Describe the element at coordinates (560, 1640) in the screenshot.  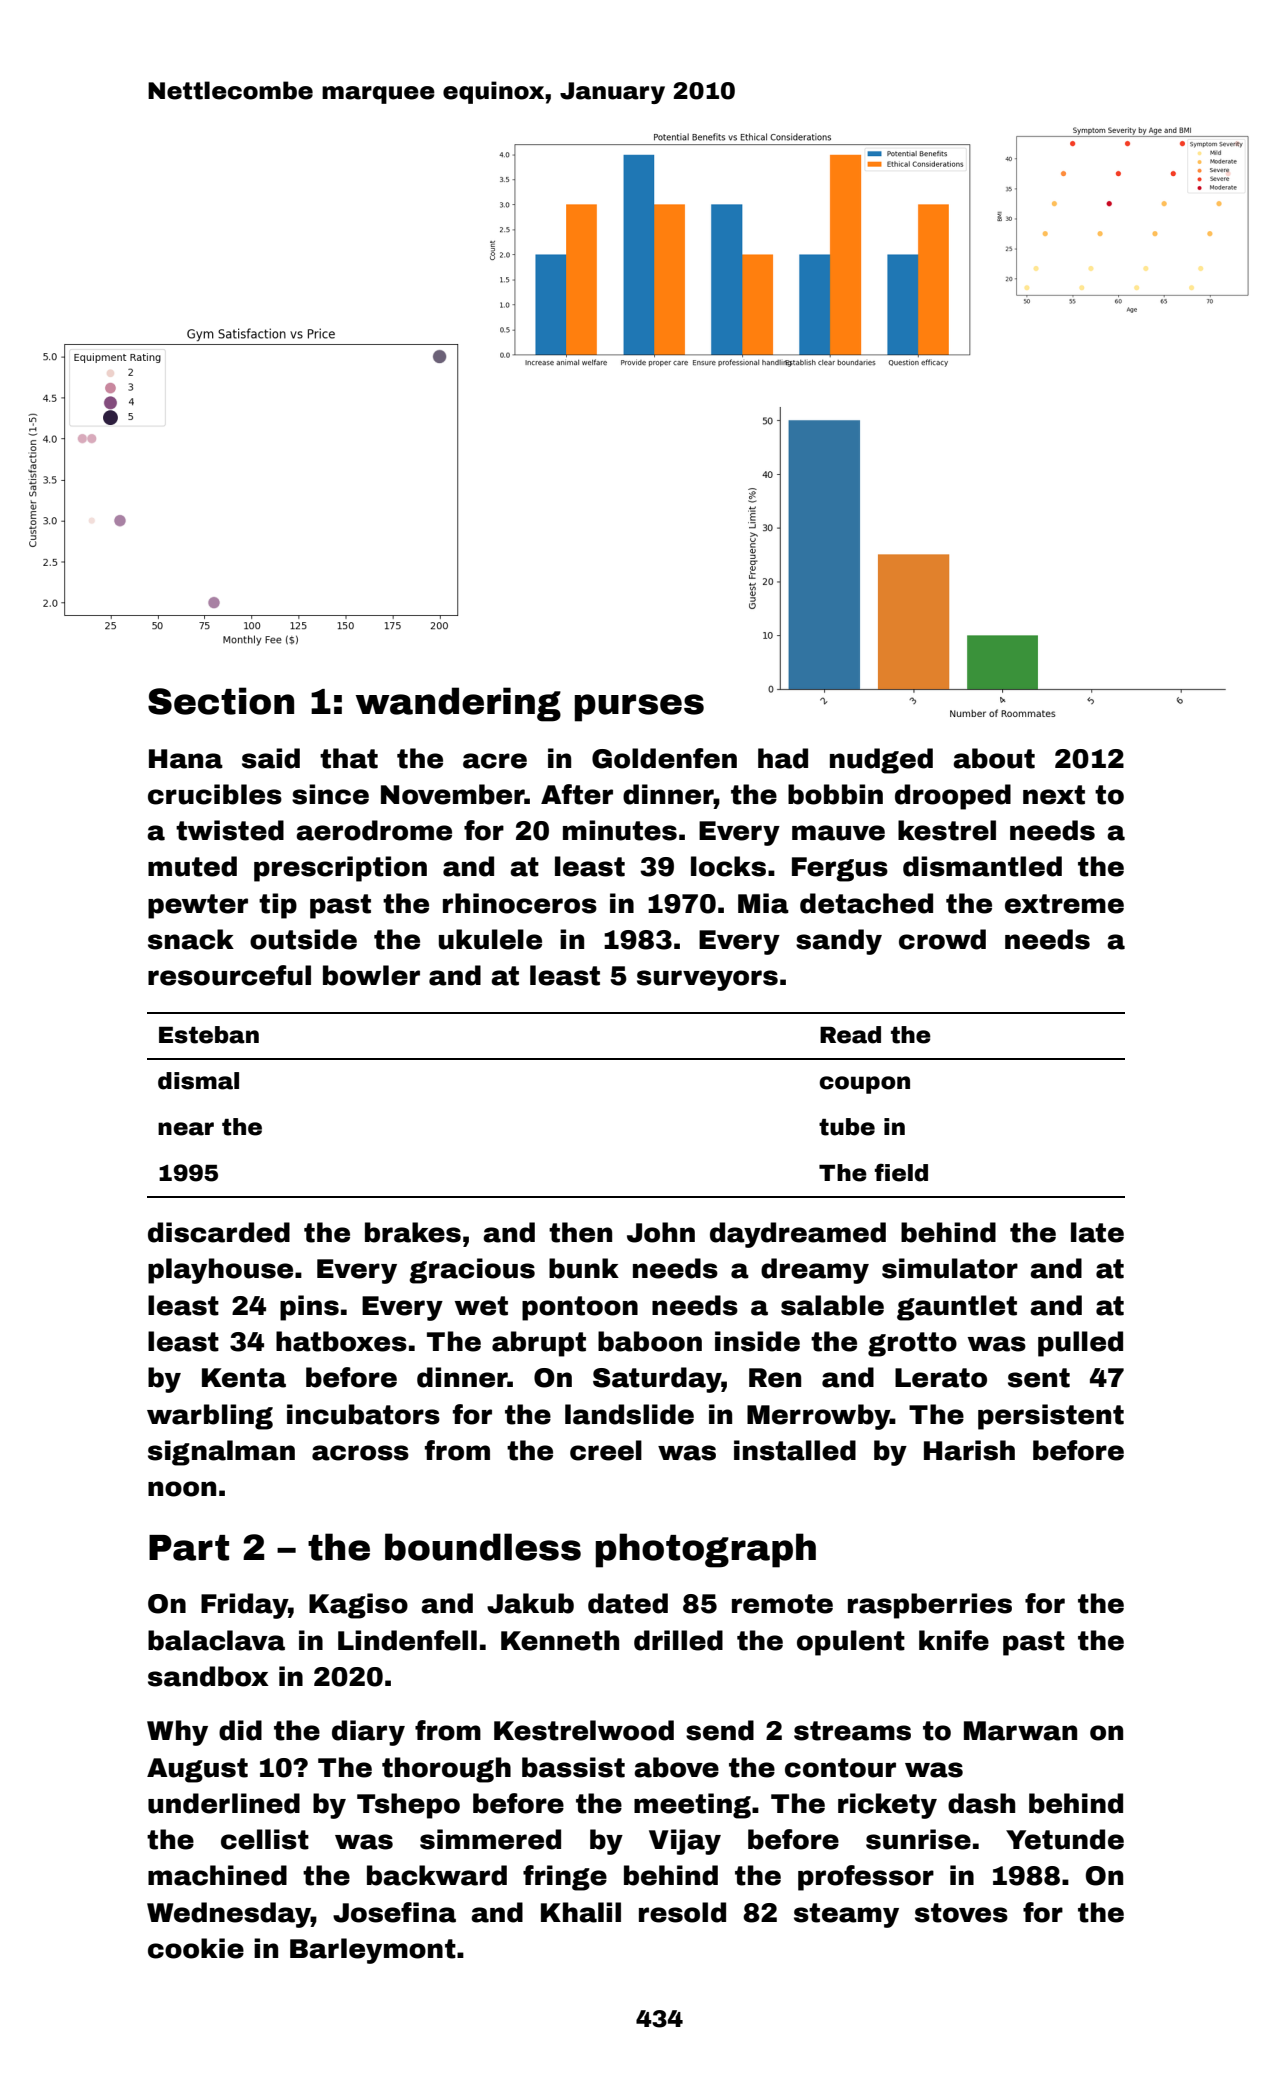
I see `Kenneth` at that location.
